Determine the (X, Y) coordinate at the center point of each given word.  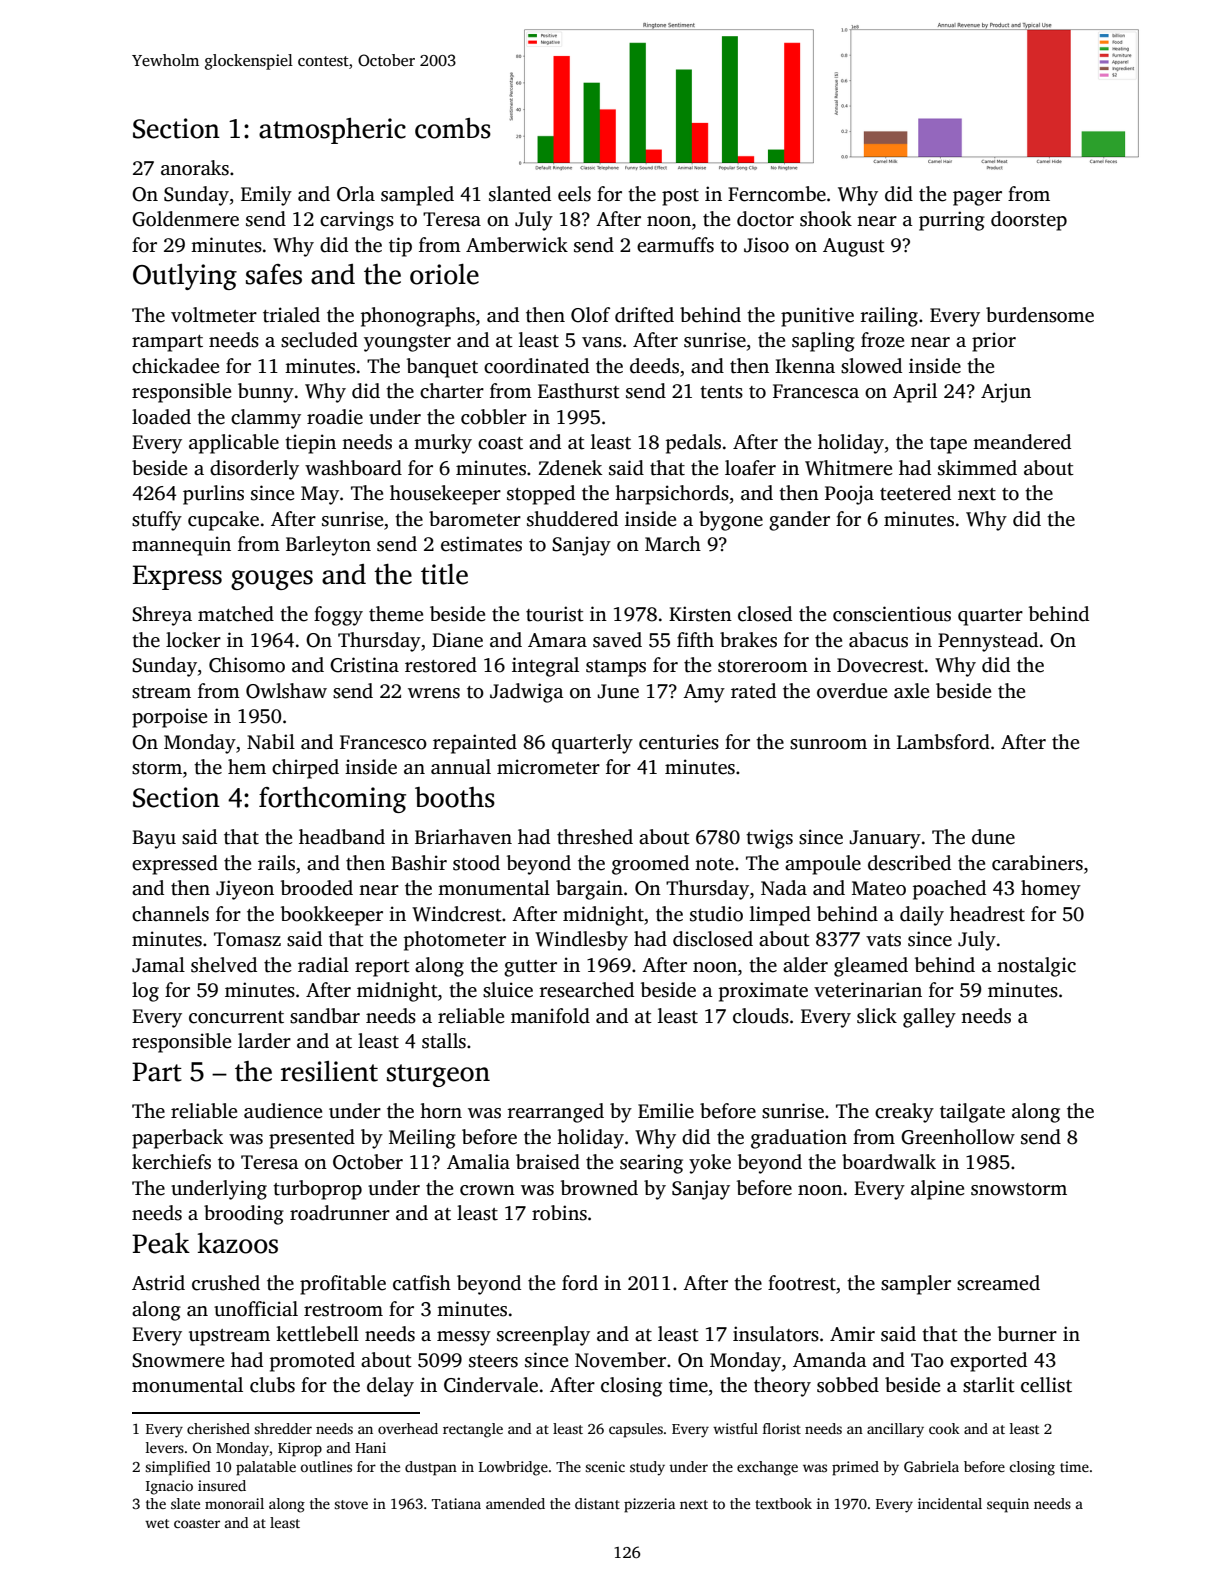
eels (574, 194)
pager (977, 198)
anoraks (195, 168)
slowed (871, 366)
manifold (550, 1016)
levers (165, 1447)
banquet (442, 368)
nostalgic (1036, 967)
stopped (541, 495)
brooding (244, 1215)
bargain (589, 890)
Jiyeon (245, 890)
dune (993, 837)
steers (493, 1361)
